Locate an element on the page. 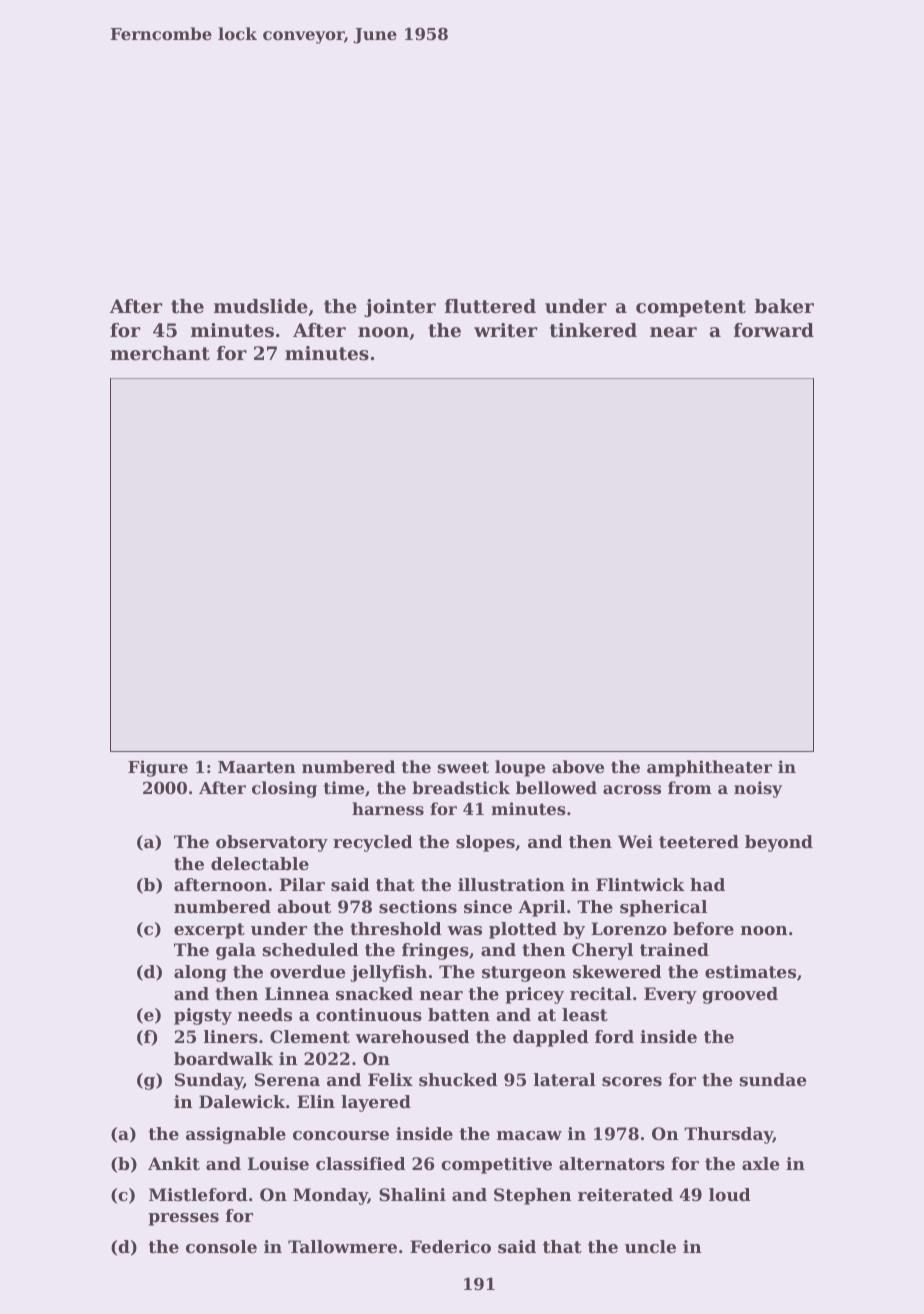 This page has height=1314, width=924. Figure is located at coordinates (158, 768).
